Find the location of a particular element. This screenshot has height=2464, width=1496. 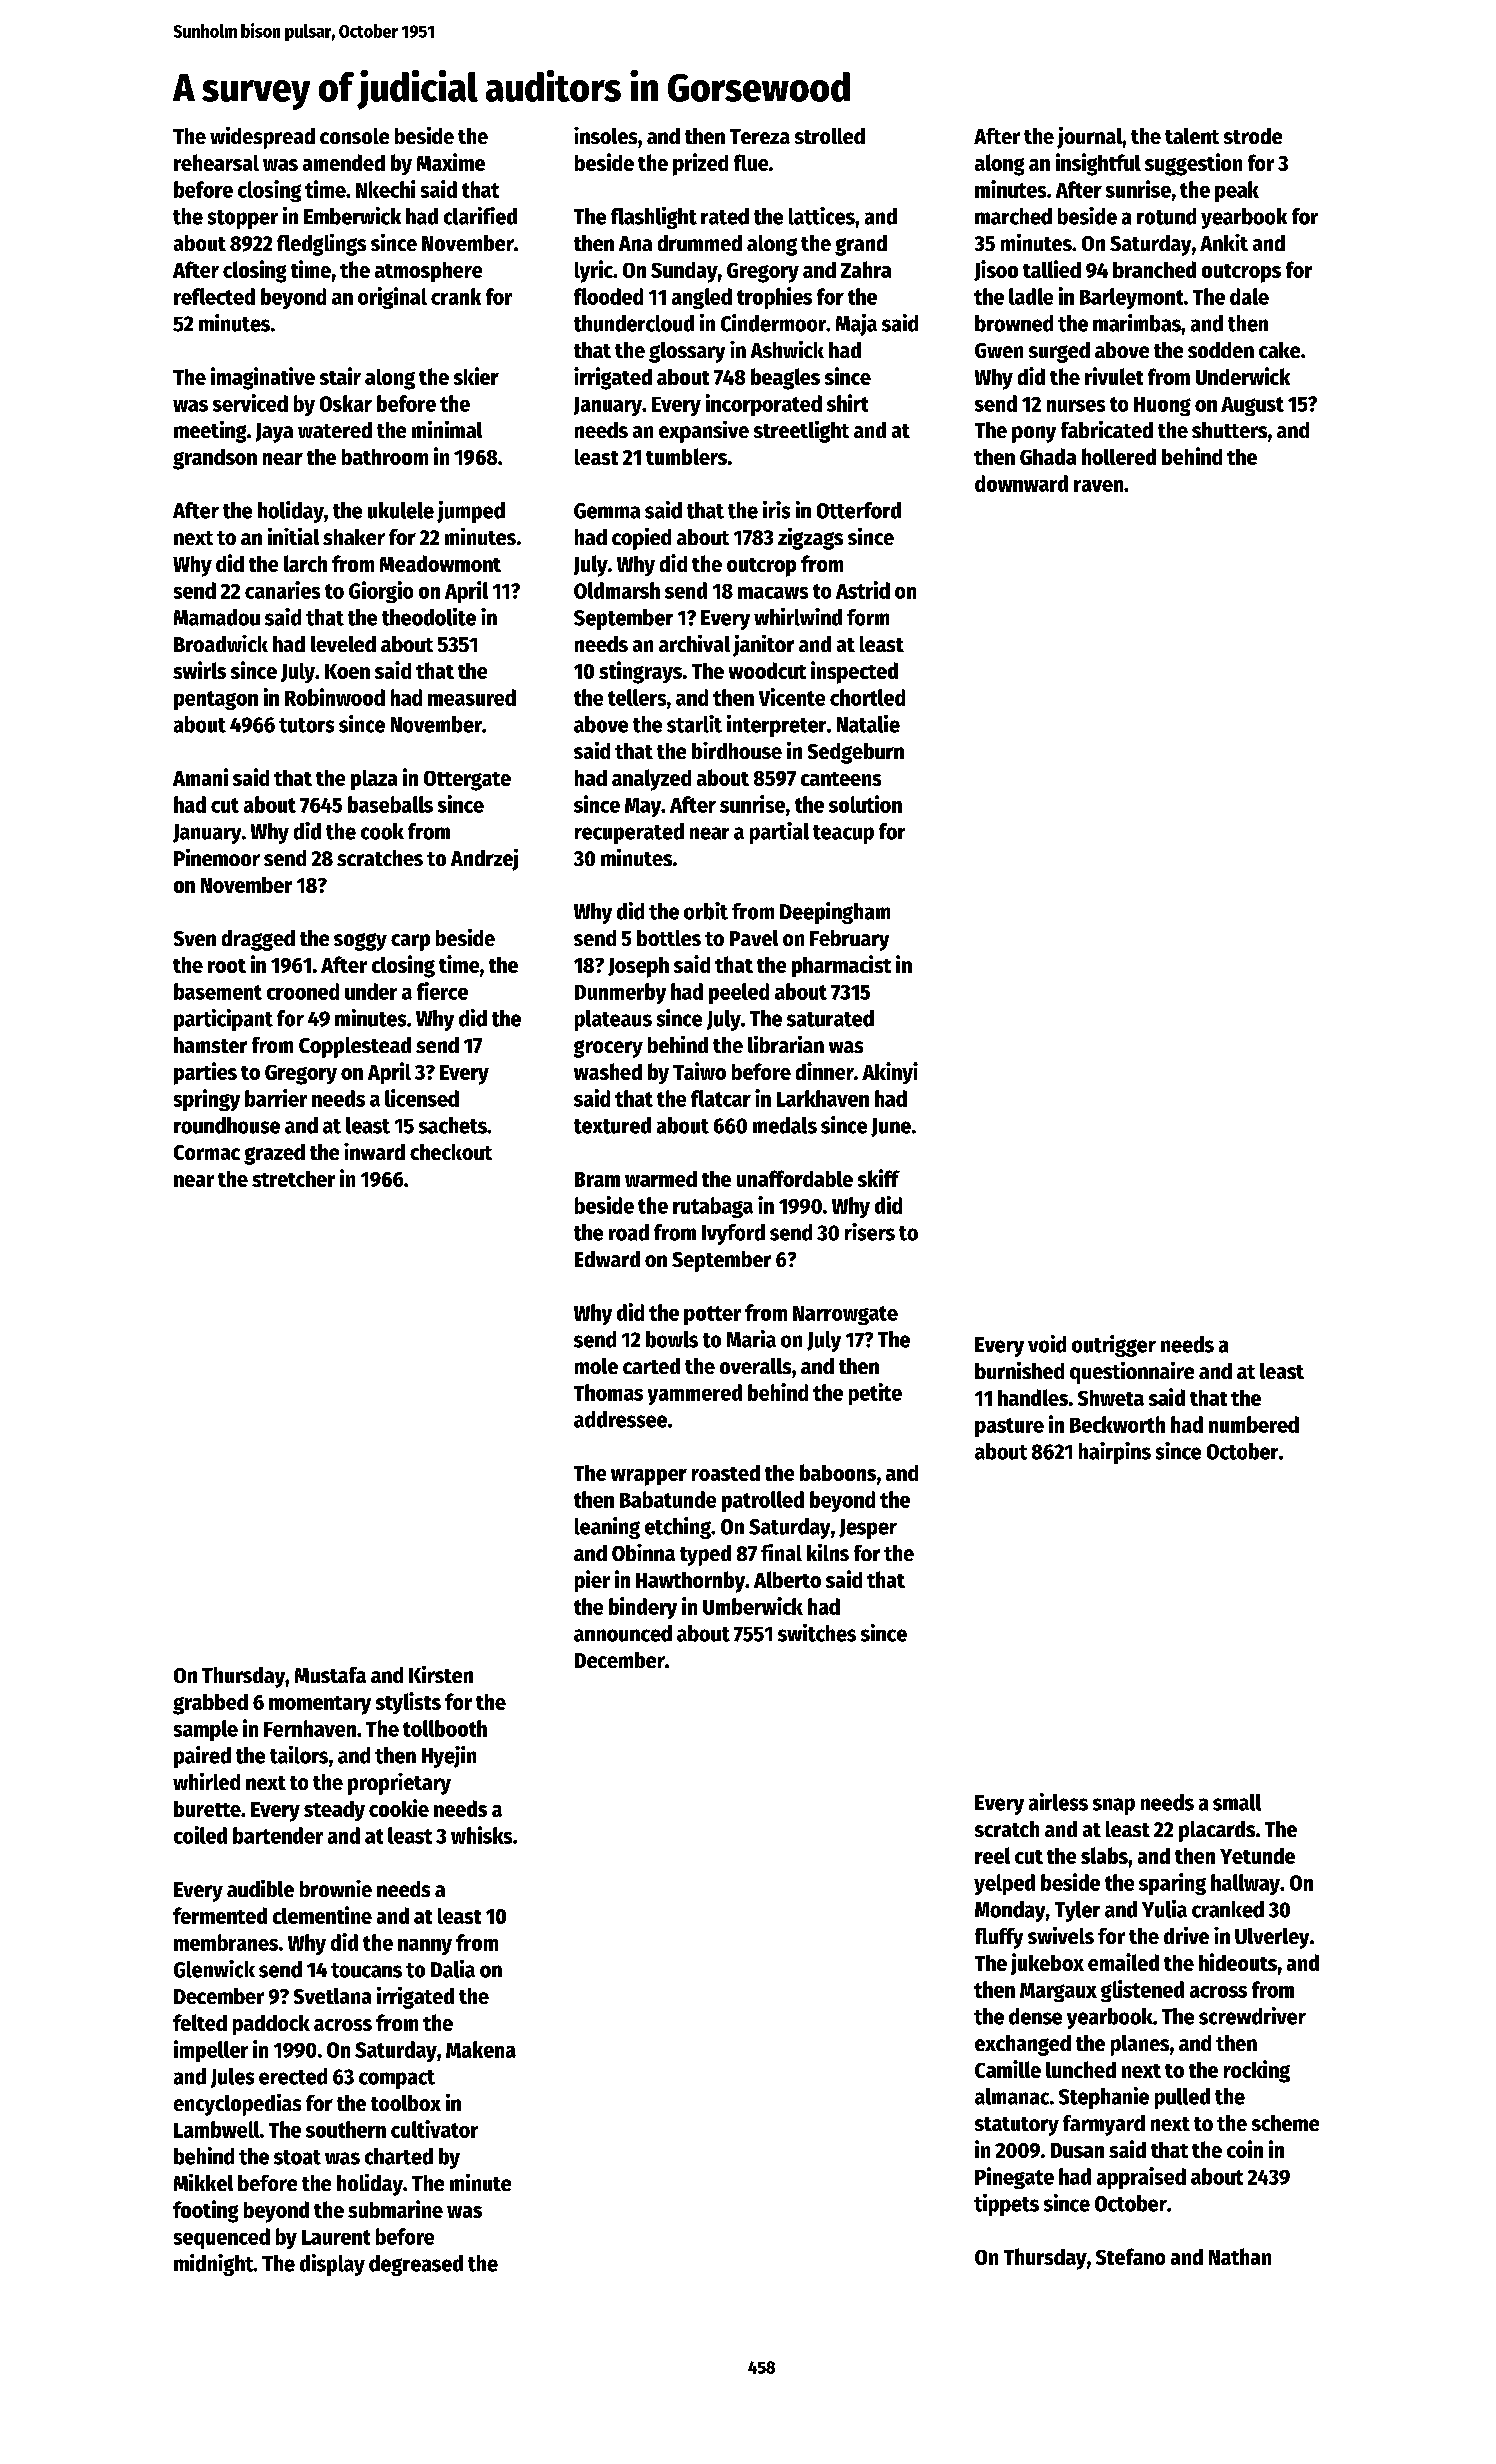

stretcher is located at coordinates (293, 1179).
